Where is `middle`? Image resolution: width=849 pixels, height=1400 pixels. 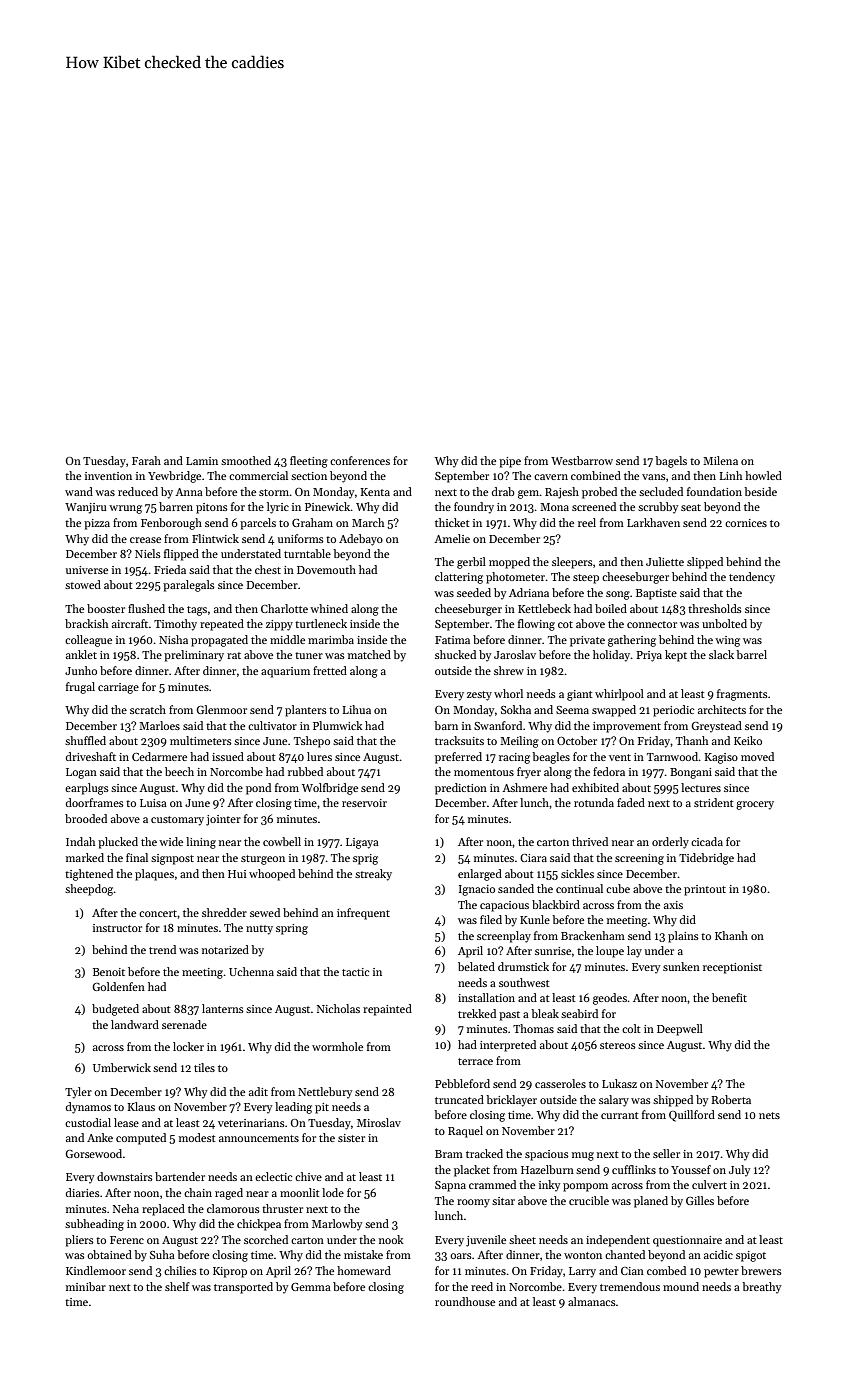 middle is located at coordinates (287, 639).
